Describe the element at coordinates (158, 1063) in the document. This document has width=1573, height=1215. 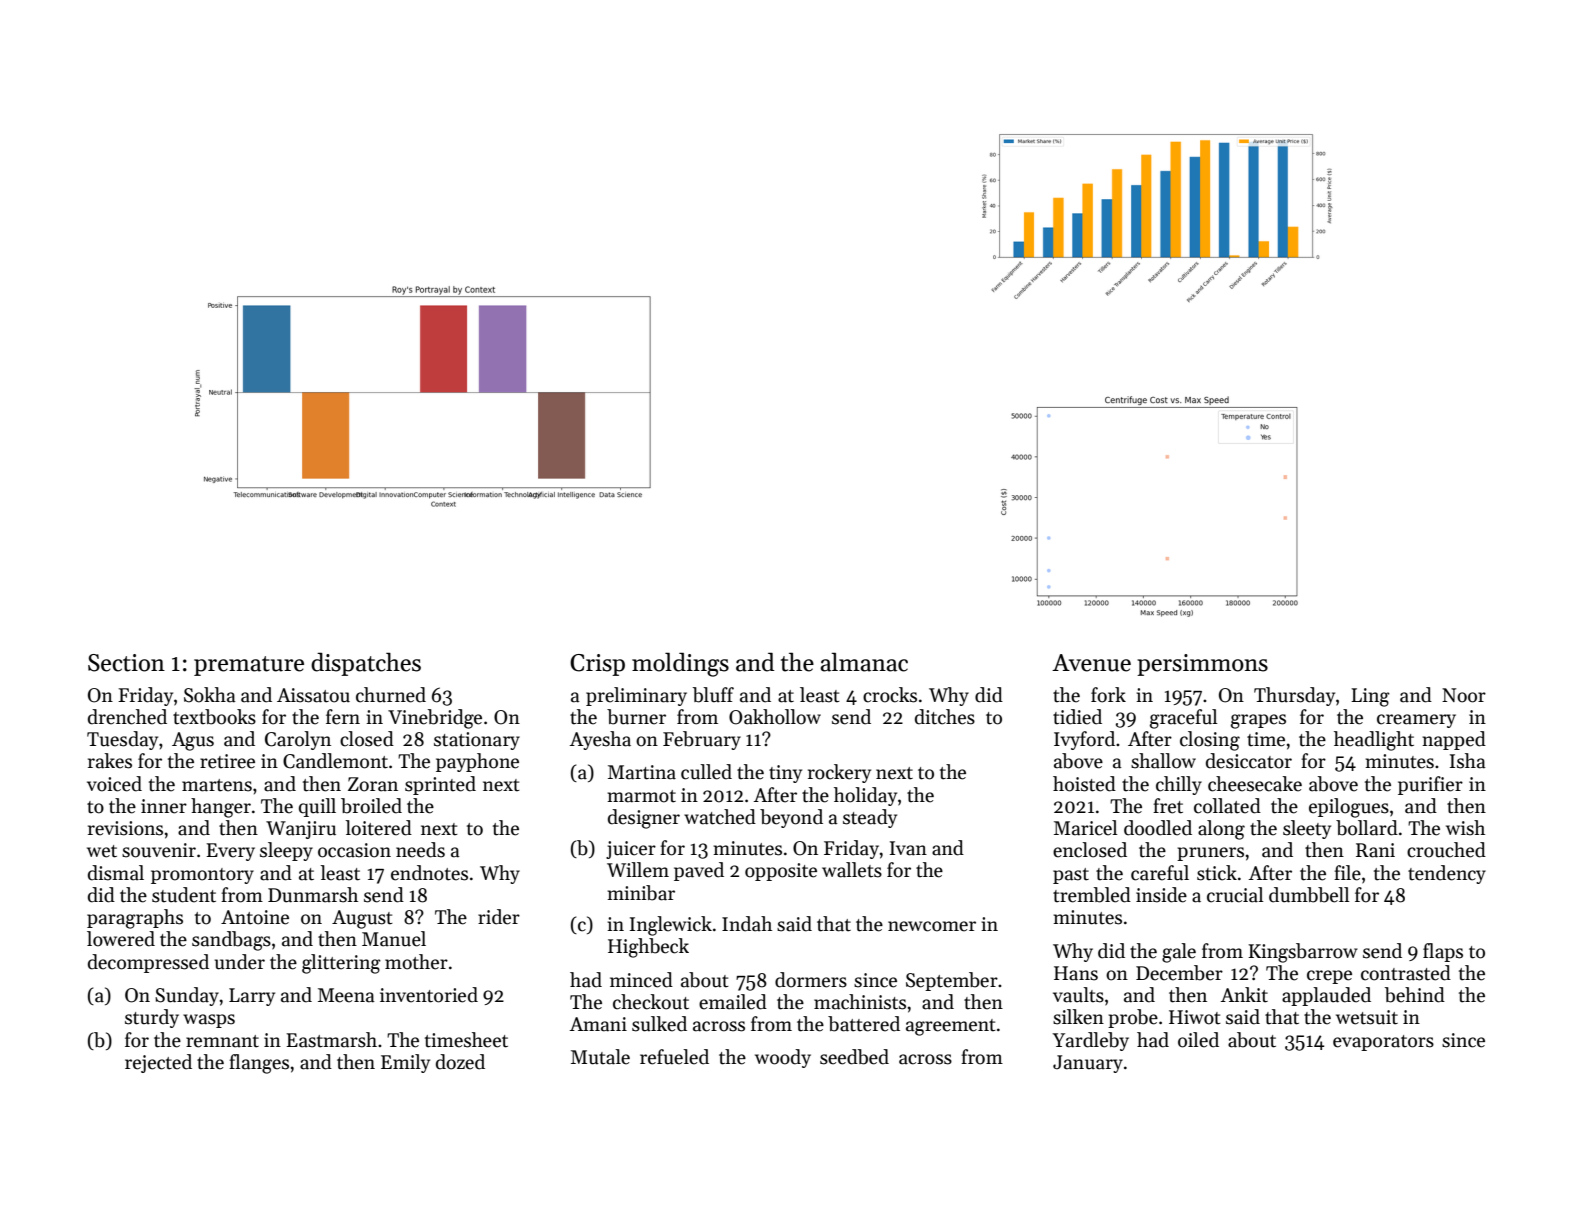
I see `rejected` at that location.
